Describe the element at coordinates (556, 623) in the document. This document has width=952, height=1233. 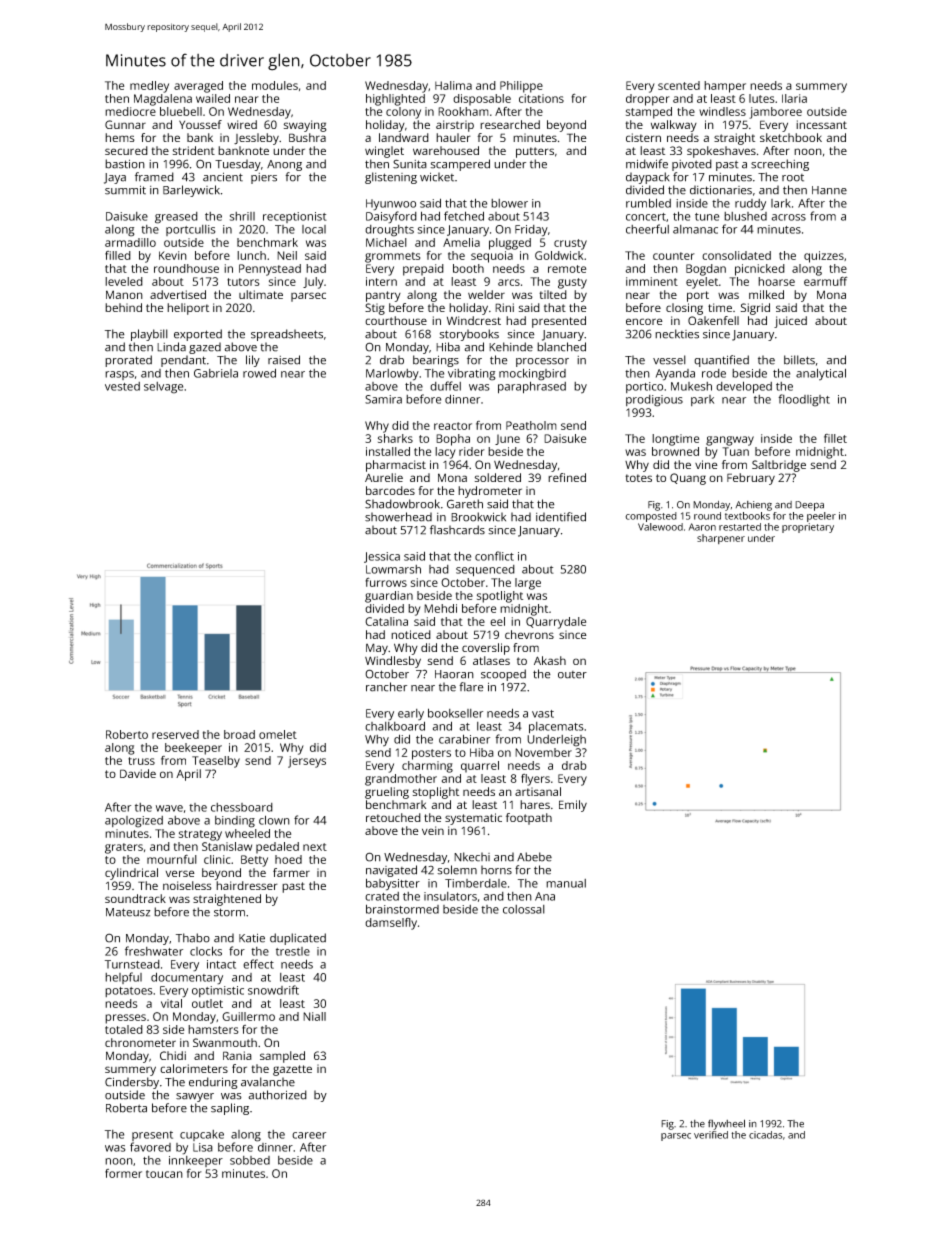
I see `Quarrydale` at that location.
